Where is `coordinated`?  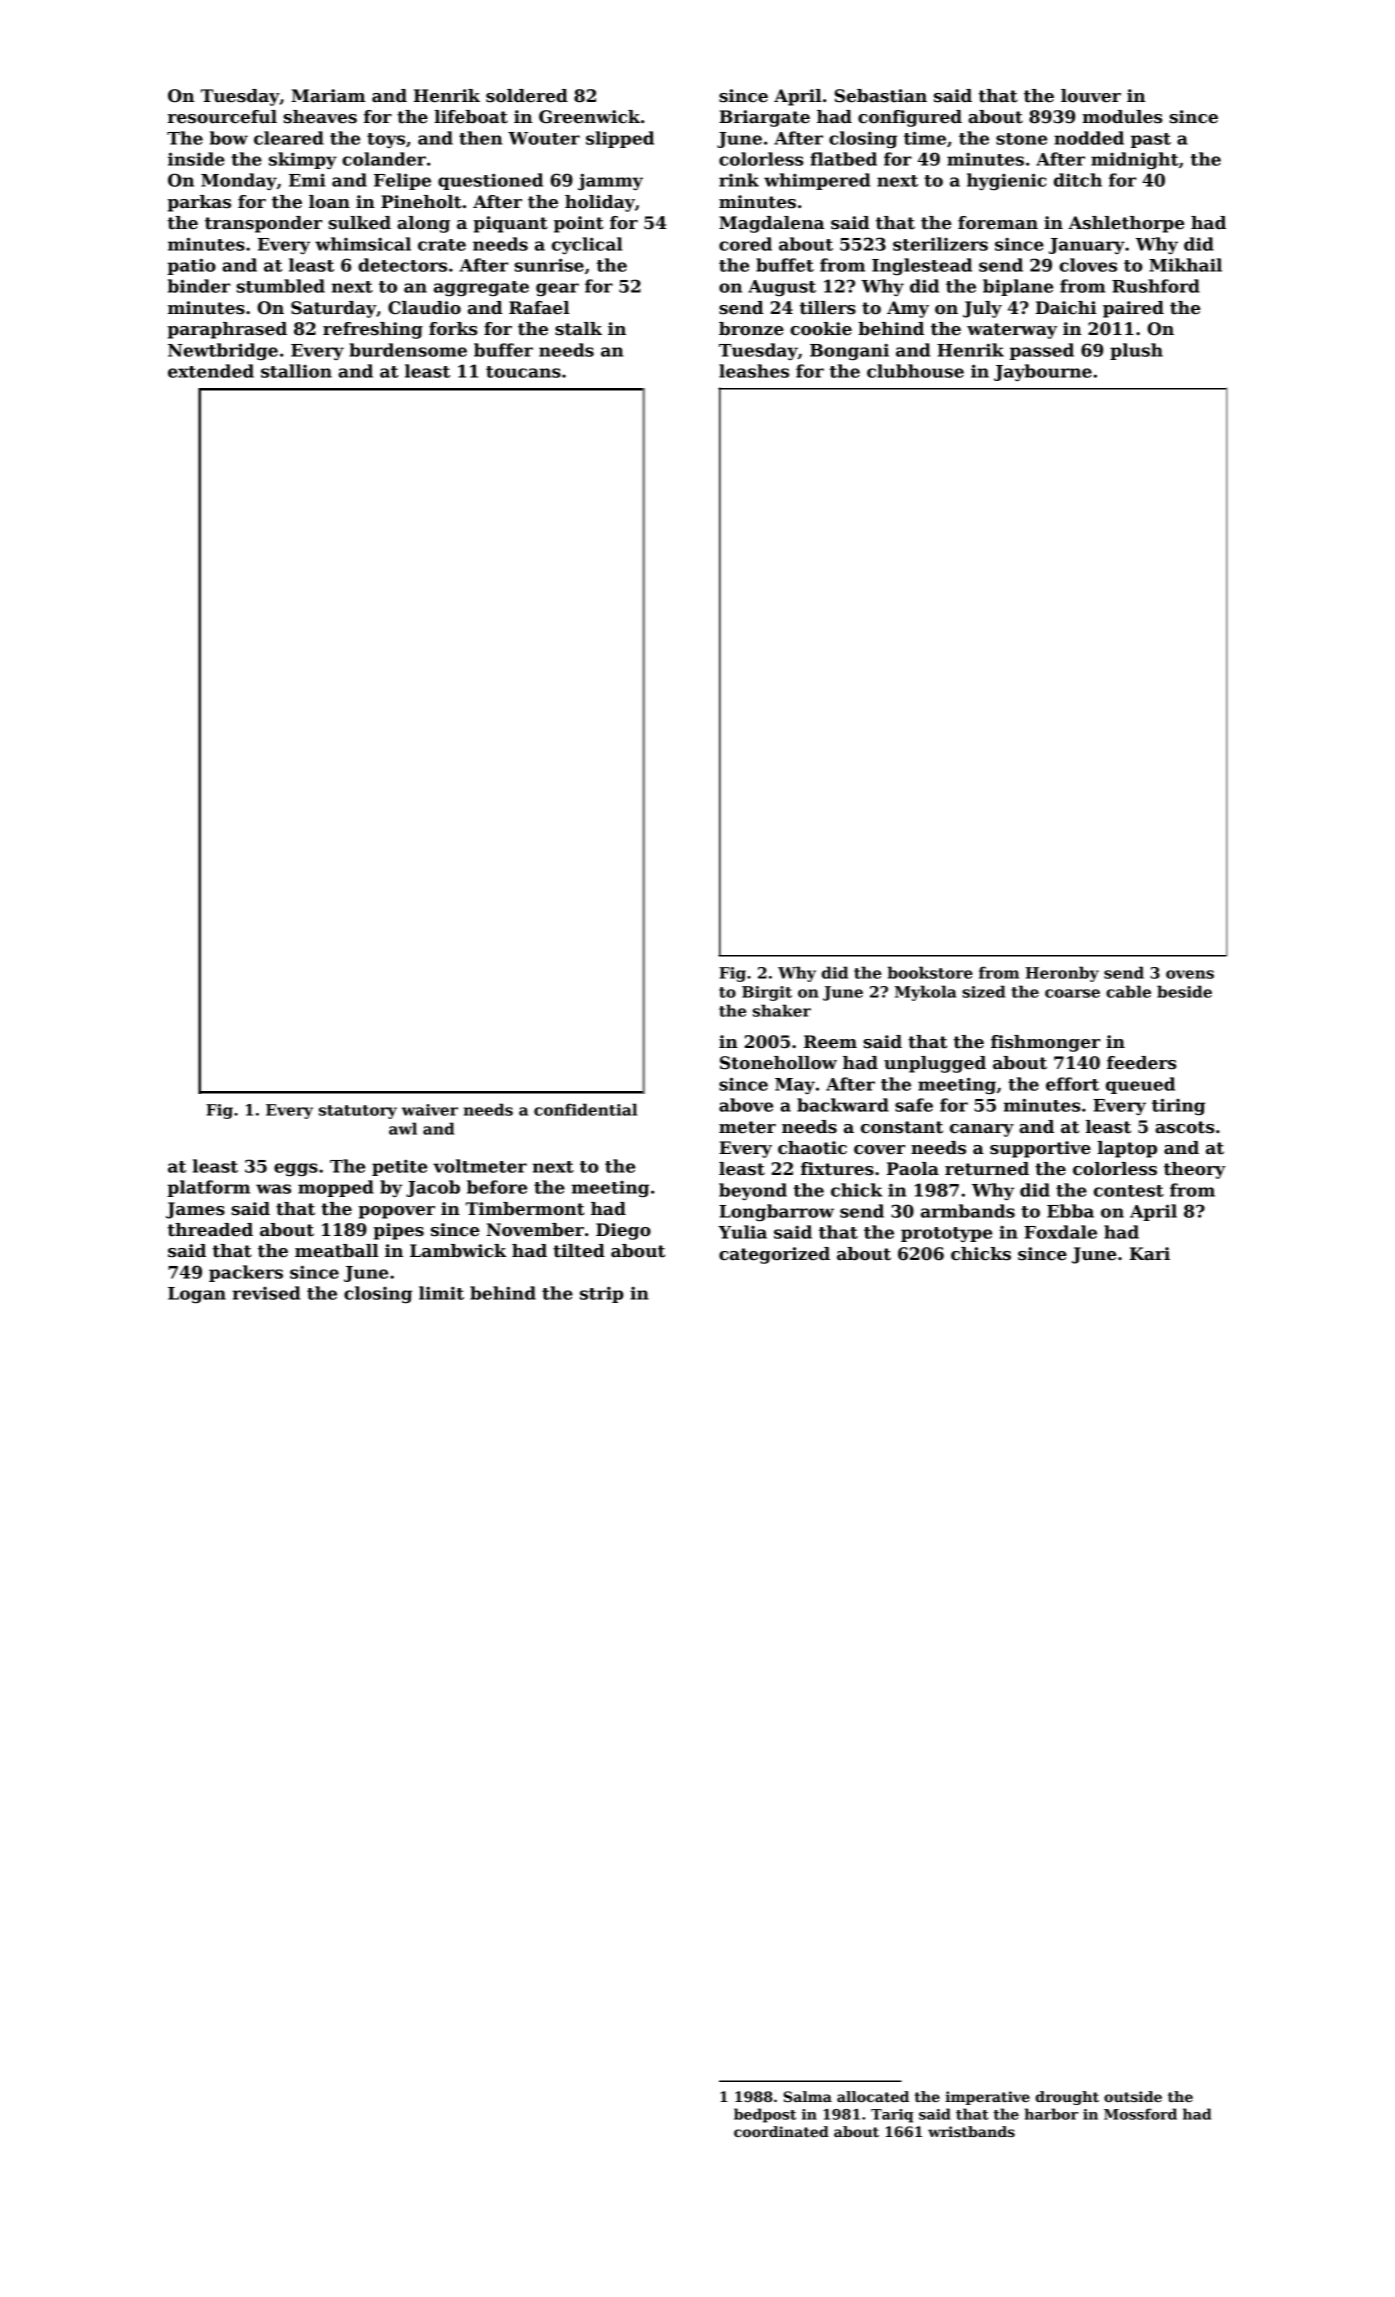
coordinated is located at coordinates (781, 2131).
